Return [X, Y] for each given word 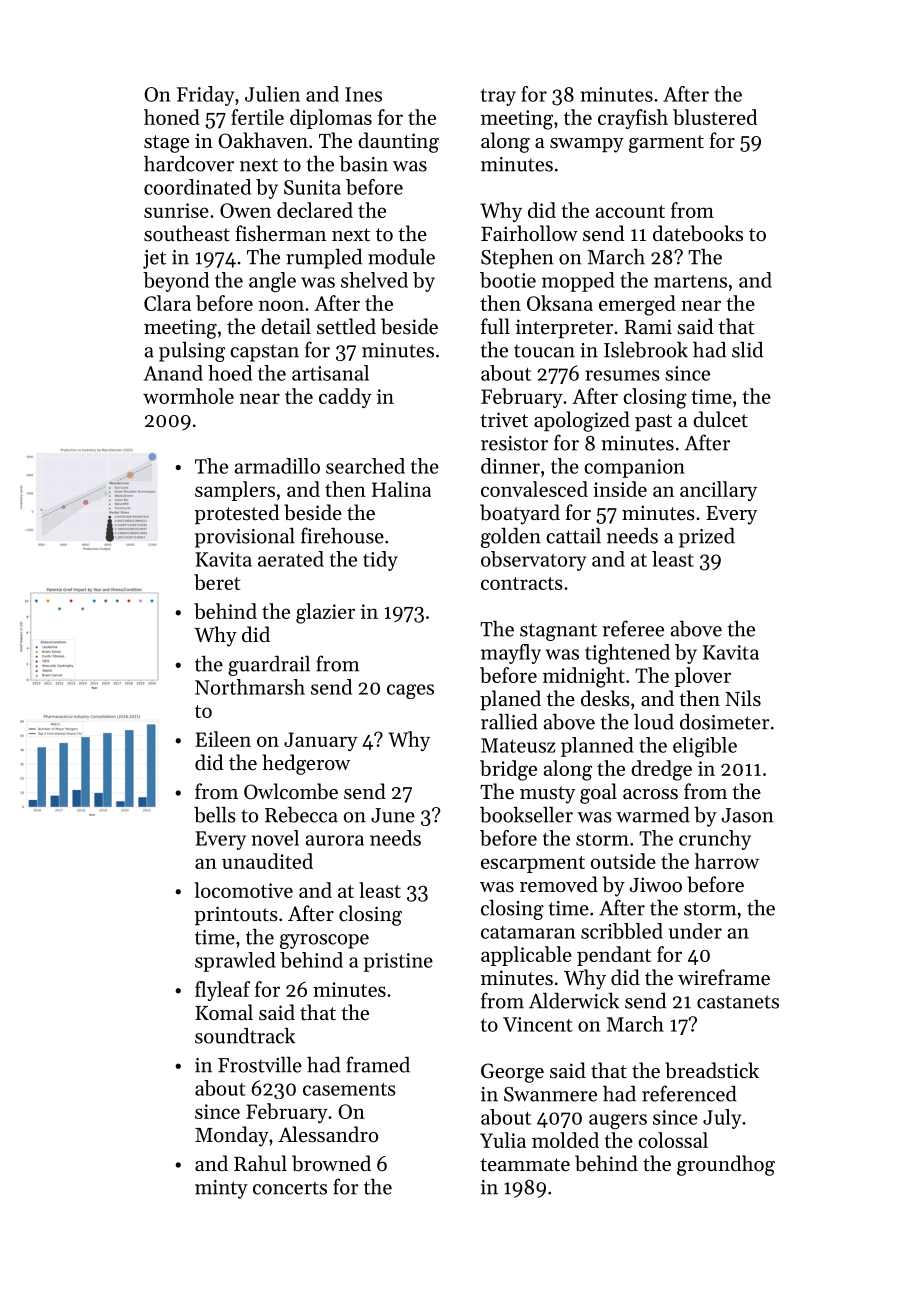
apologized [582, 421]
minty [221, 1189]
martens [690, 281]
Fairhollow [529, 233]
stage [166, 144]
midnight [584, 677]
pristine [398, 962]
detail [286, 326]
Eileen [223, 739]
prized [707, 538]
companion [634, 468]
